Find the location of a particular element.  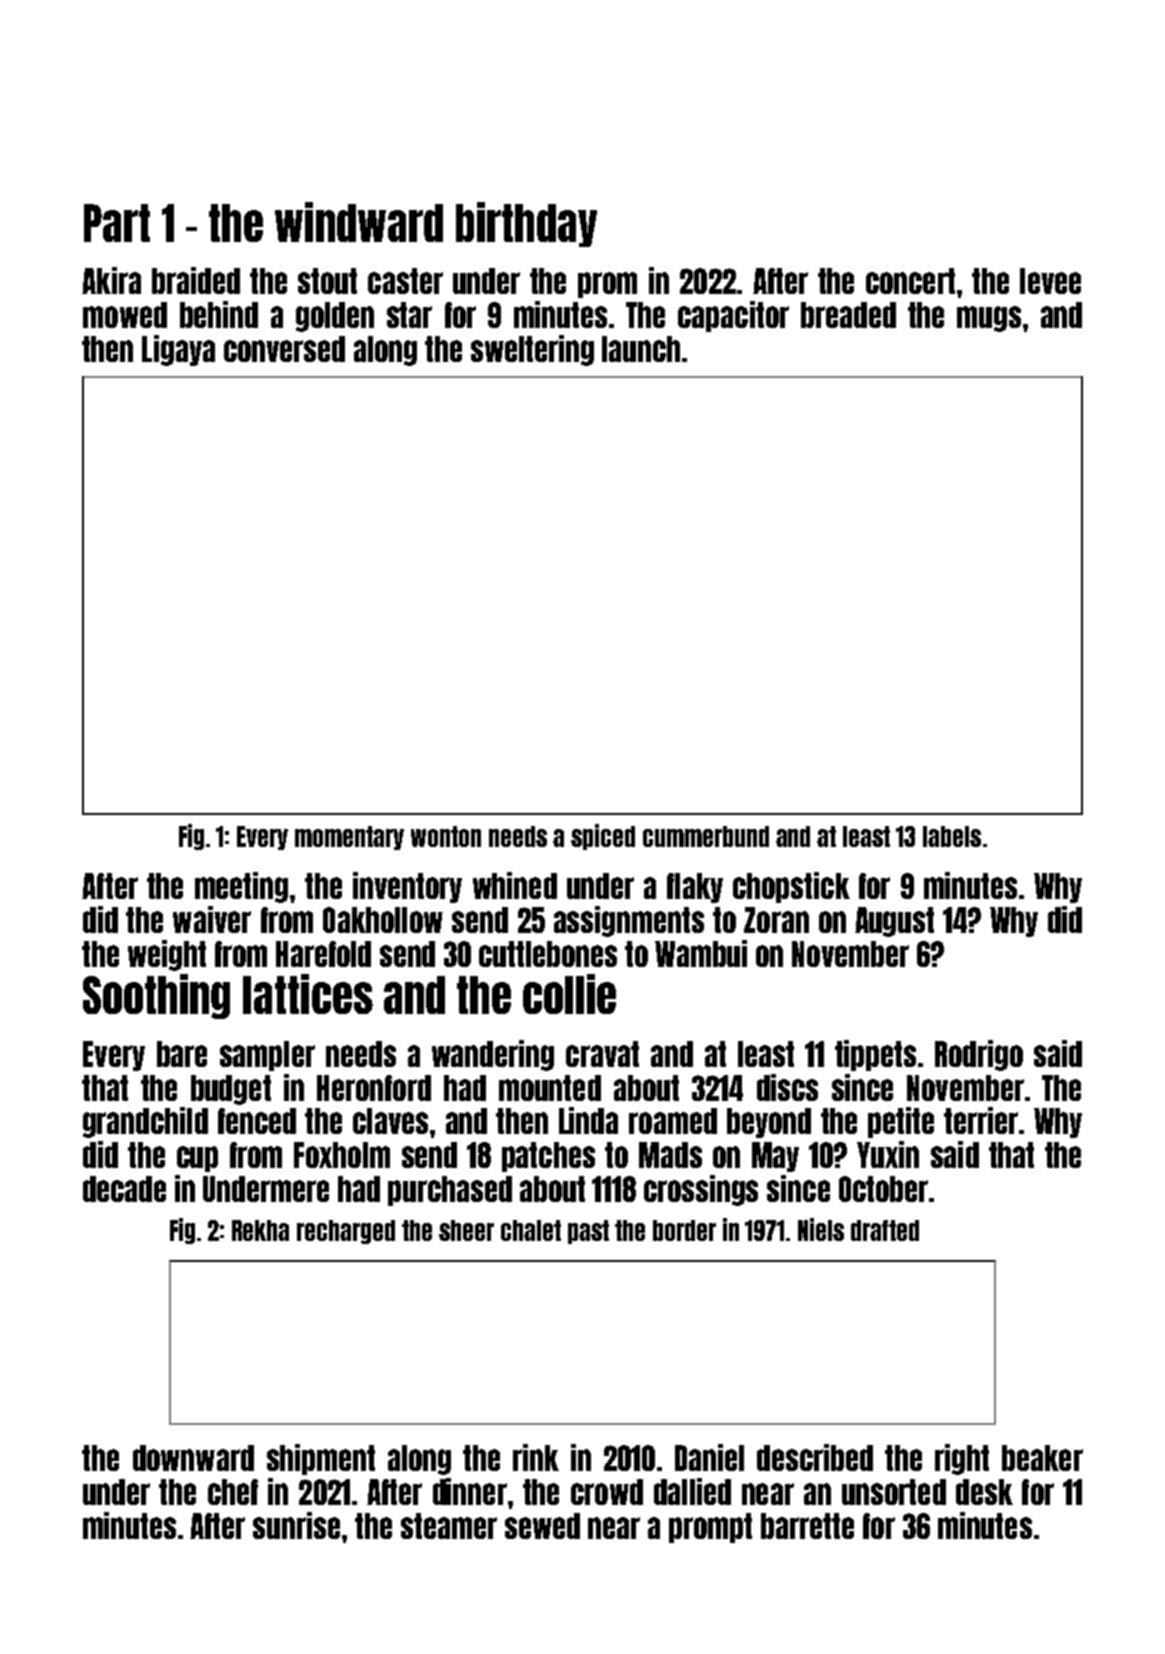

chalet is located at coordinates (531, 1230).
